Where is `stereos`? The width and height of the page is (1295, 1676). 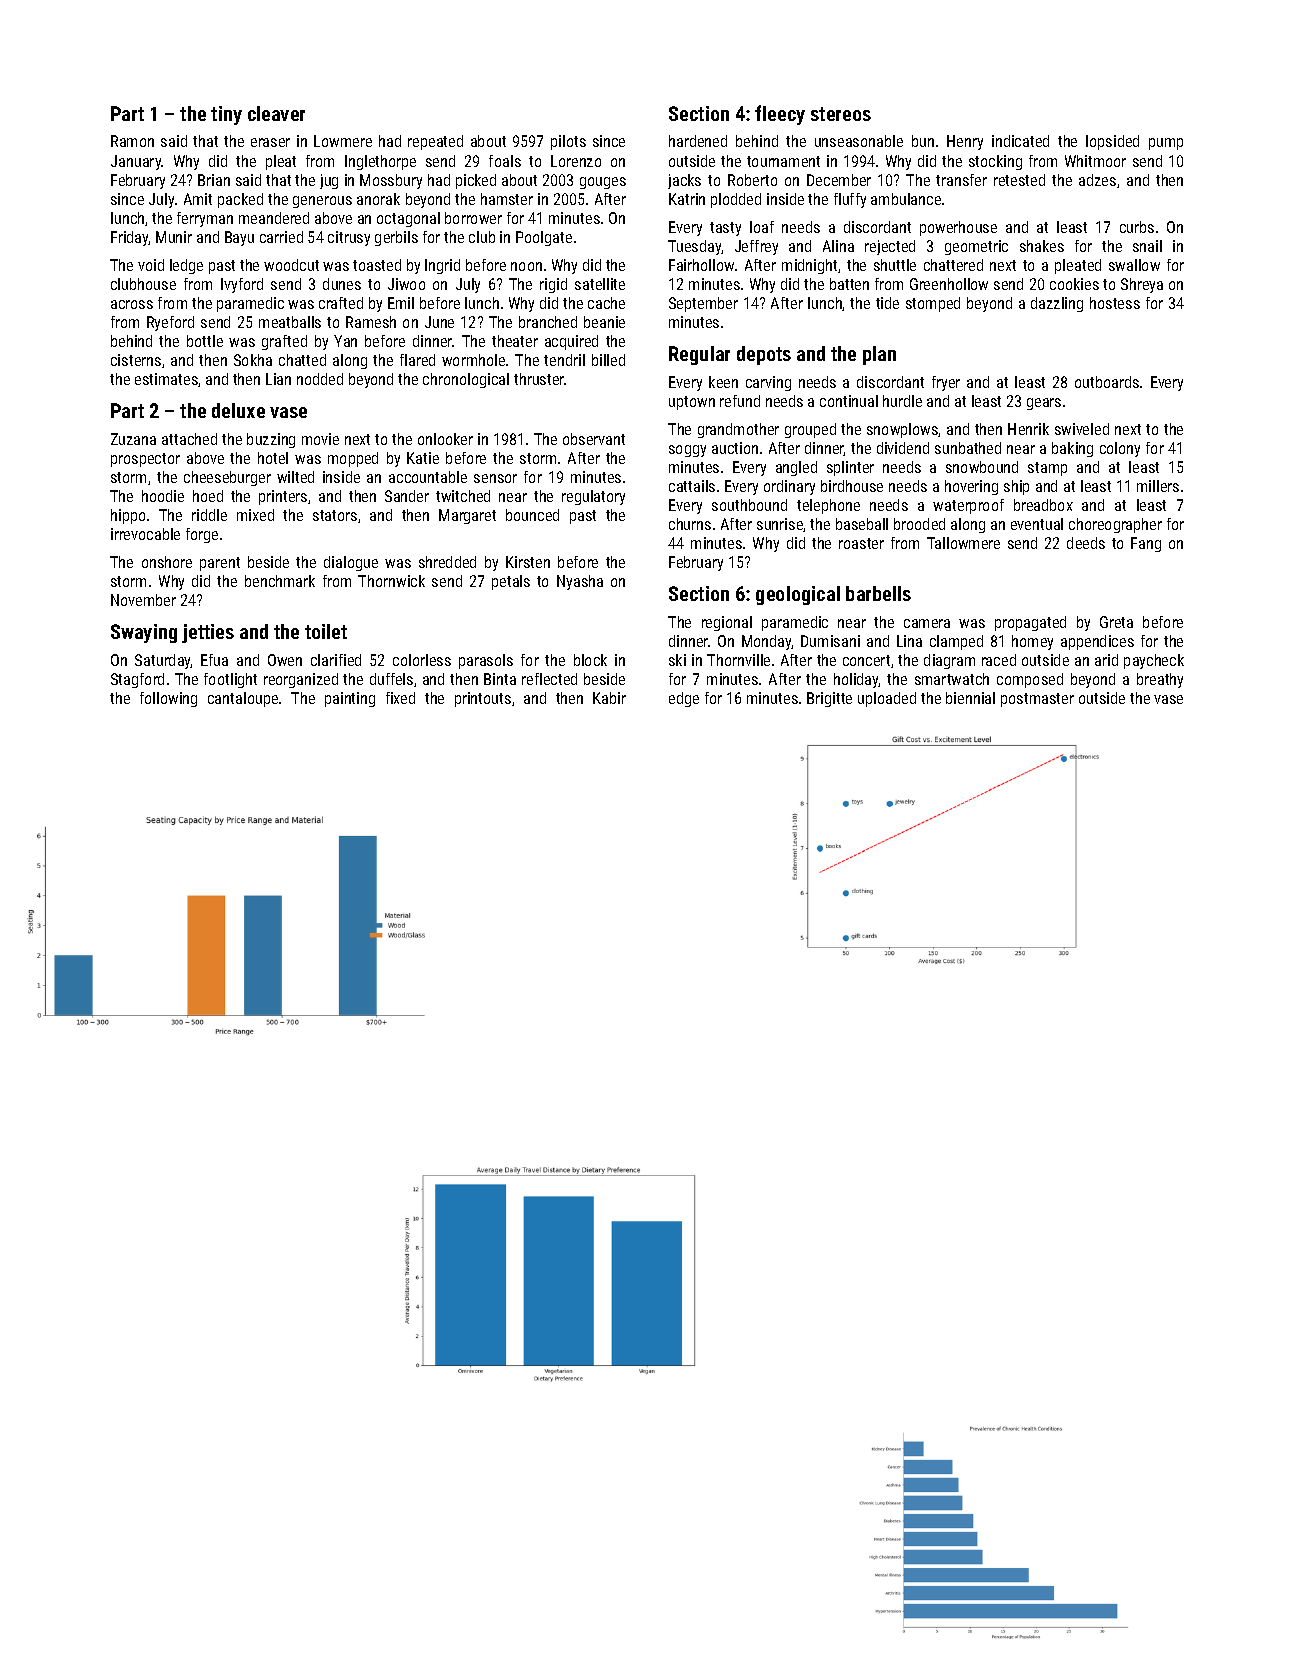 stereos is located at coordinates (841, 114).
